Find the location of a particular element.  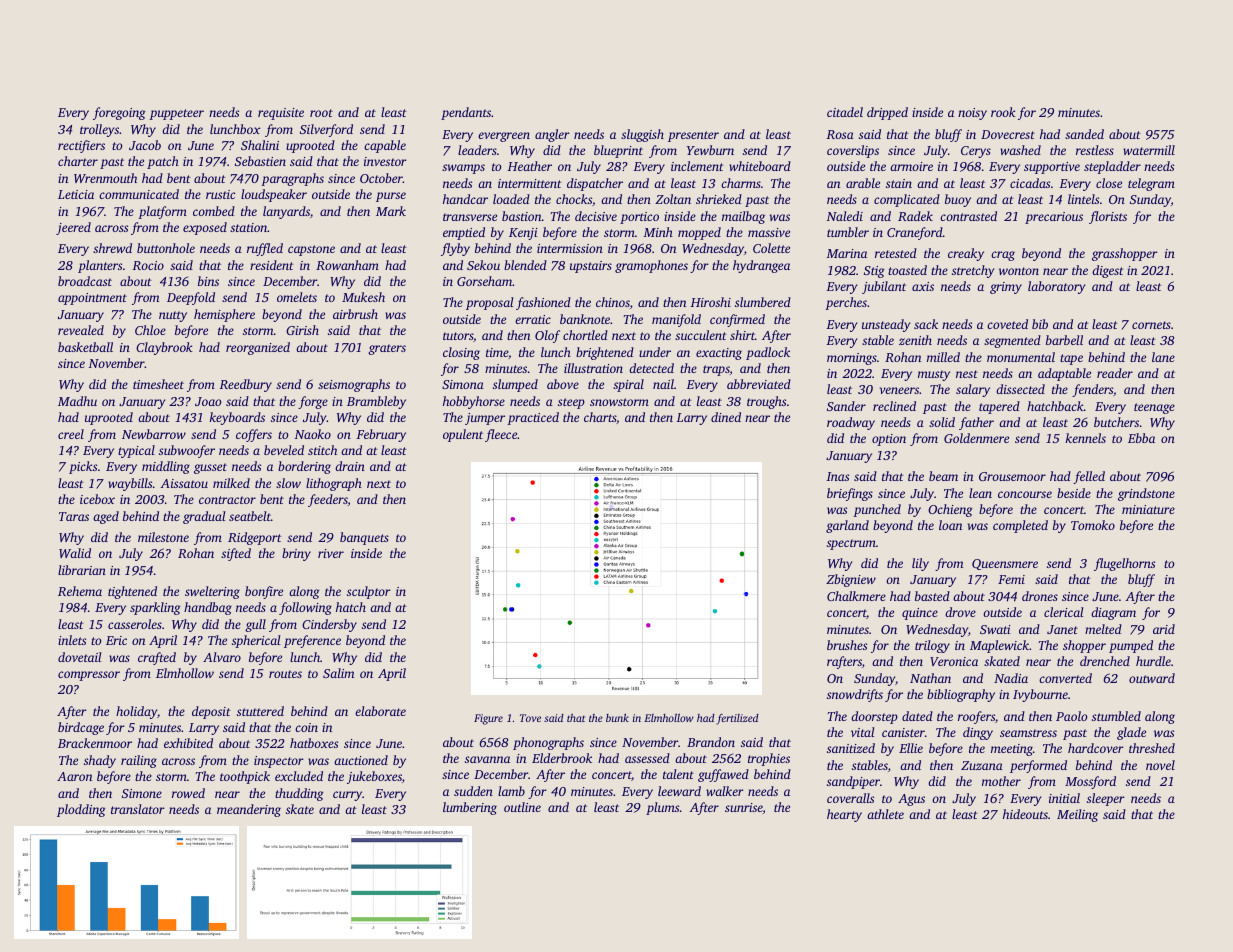

noisy is located at coordinates (972, 114).
